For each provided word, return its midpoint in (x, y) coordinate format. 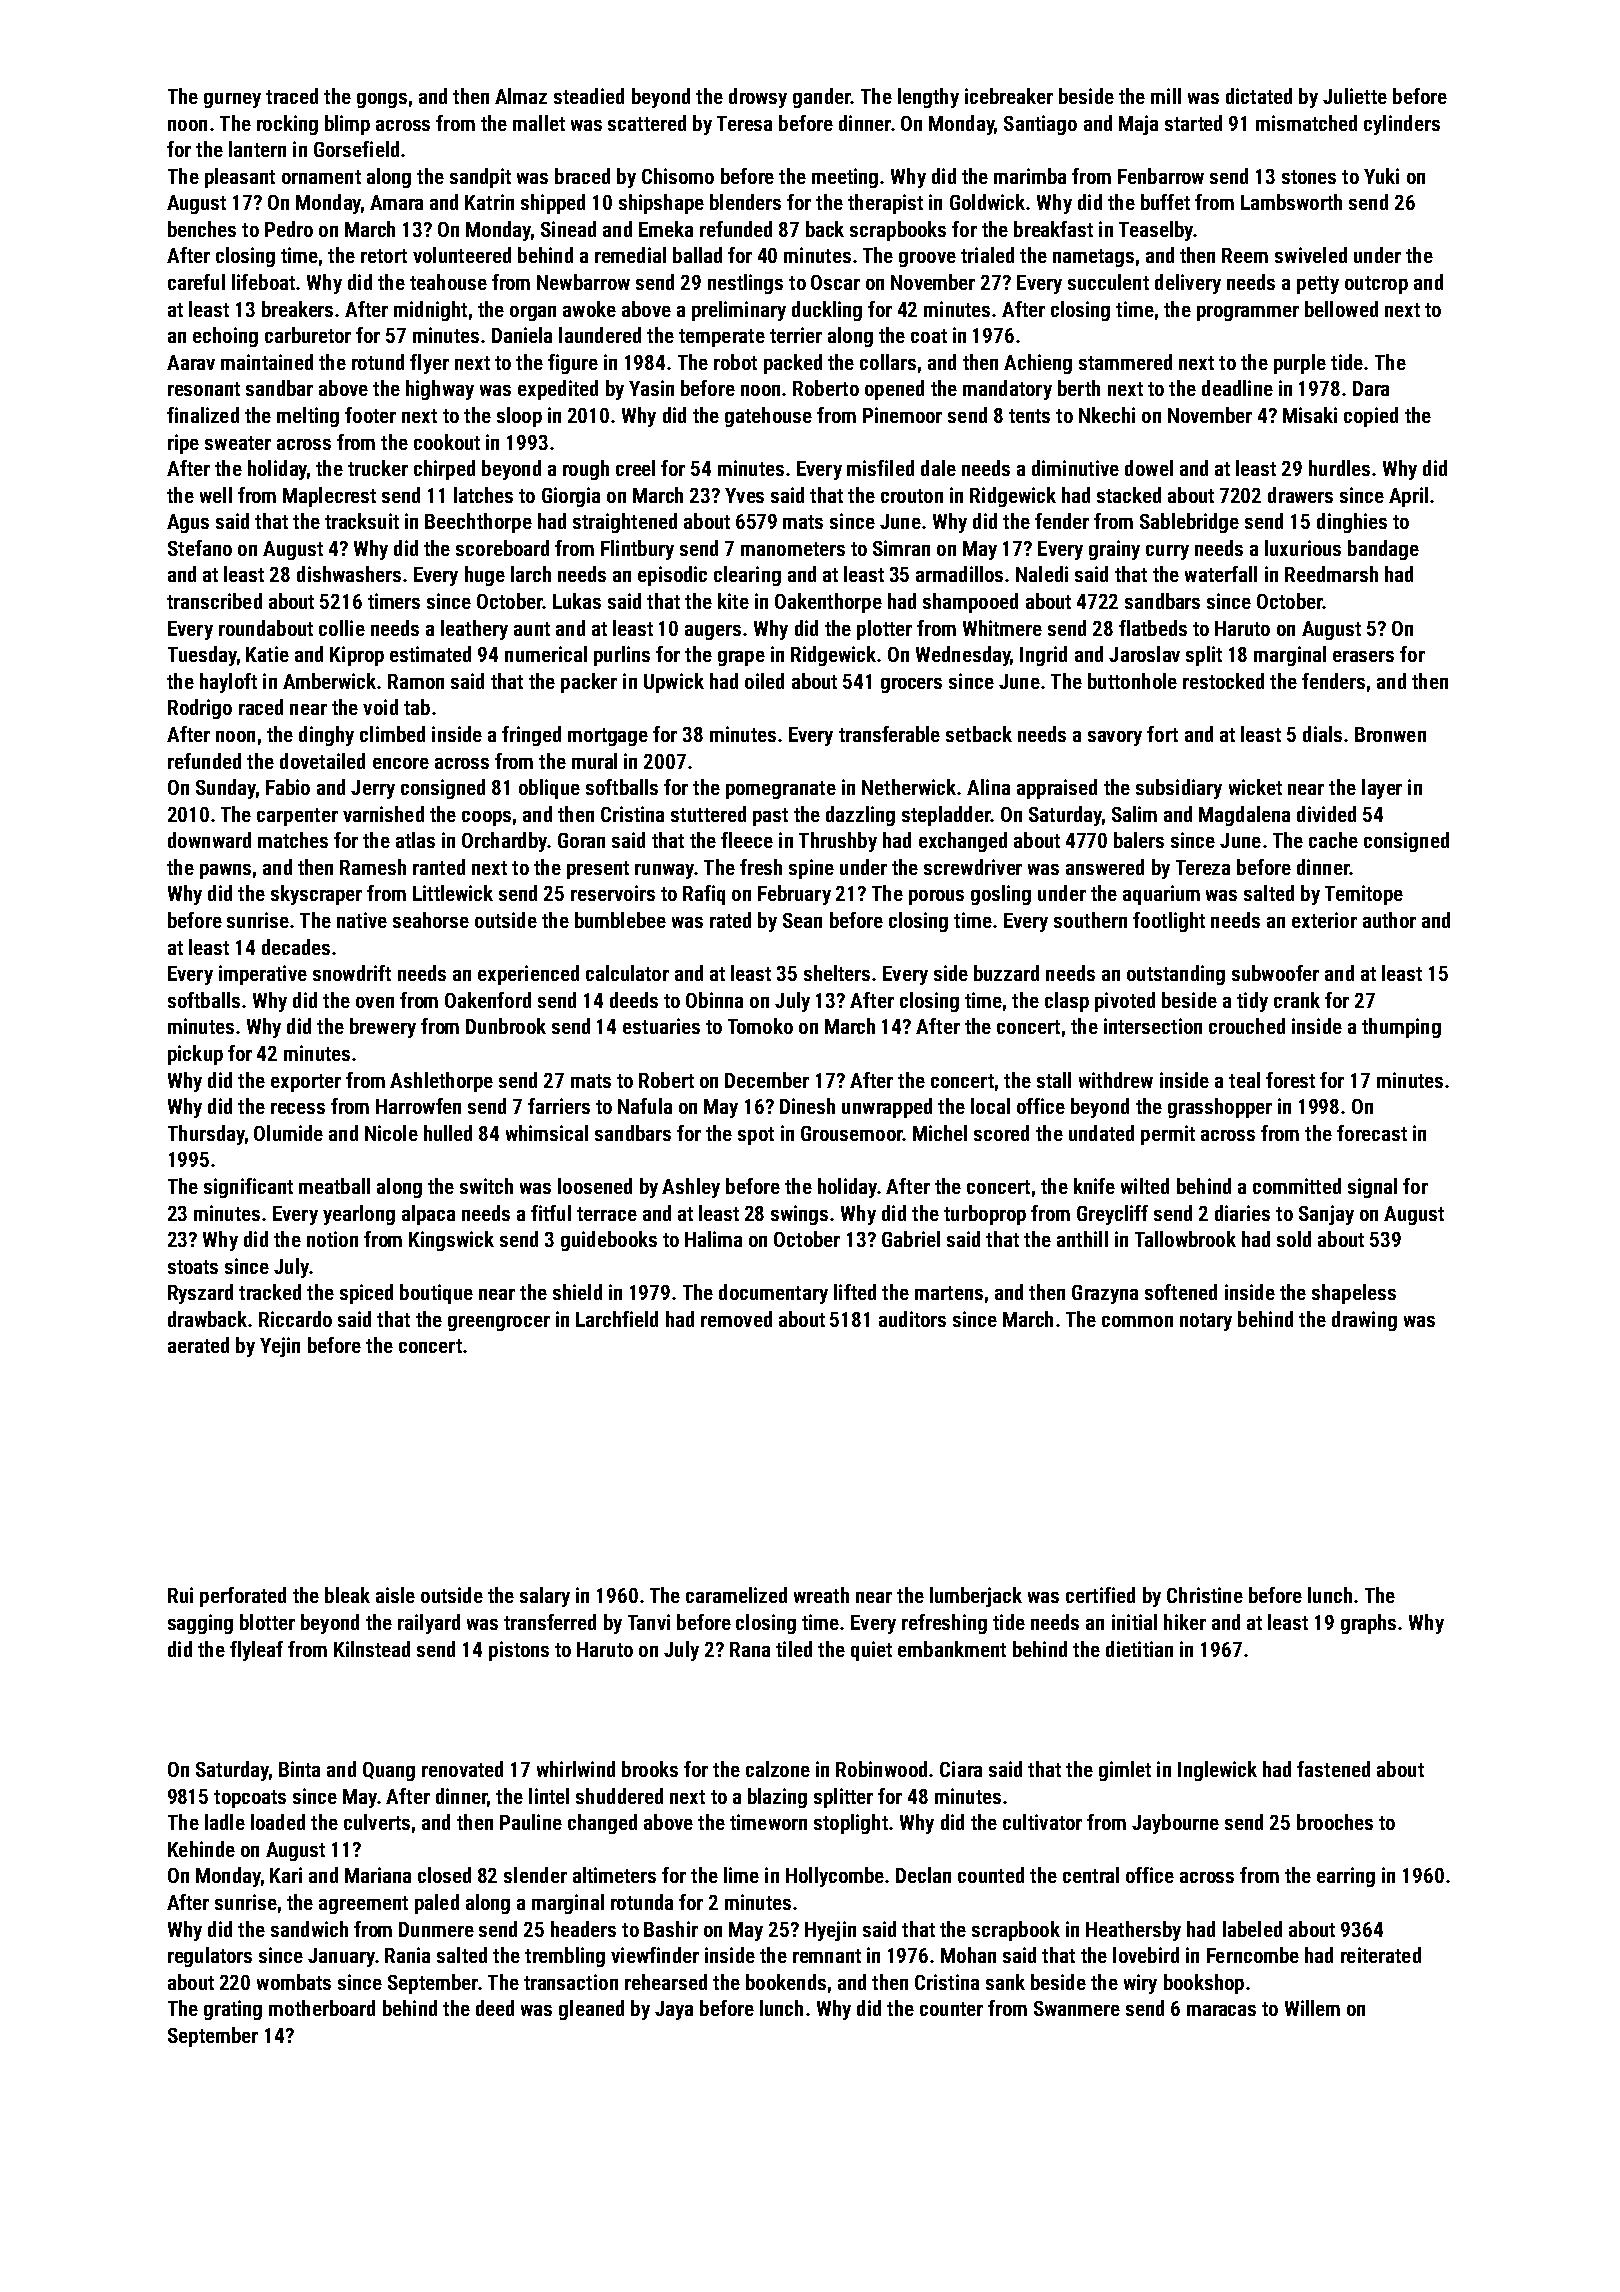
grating (233, 2010)
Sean (802, 920)
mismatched (1306, 123)
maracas (1221, 2010)
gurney (232, 100)
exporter (306, 1083)
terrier (796, 335)
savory (1115, 738)
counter (951, 2009)
